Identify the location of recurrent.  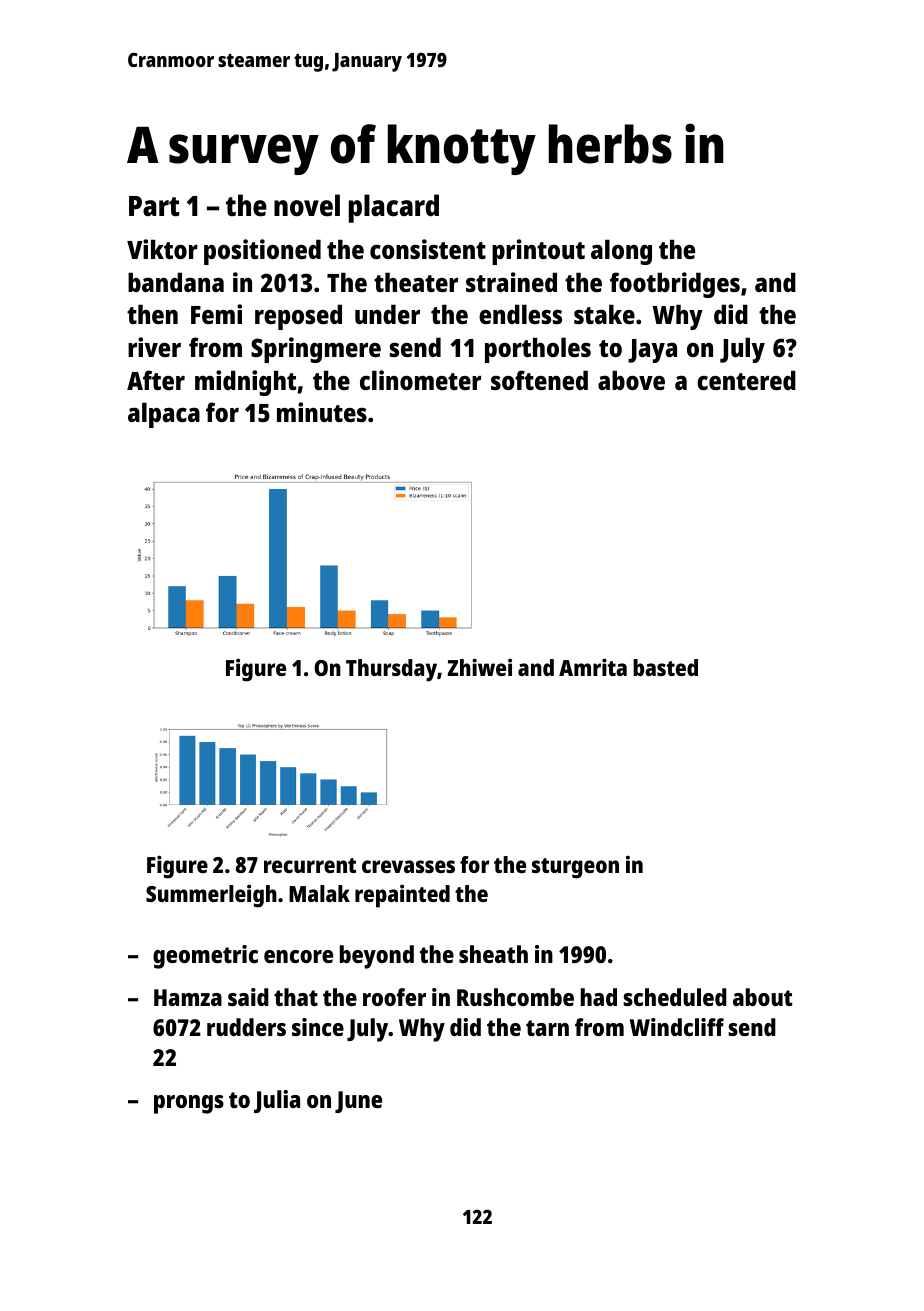
(310, 865).
